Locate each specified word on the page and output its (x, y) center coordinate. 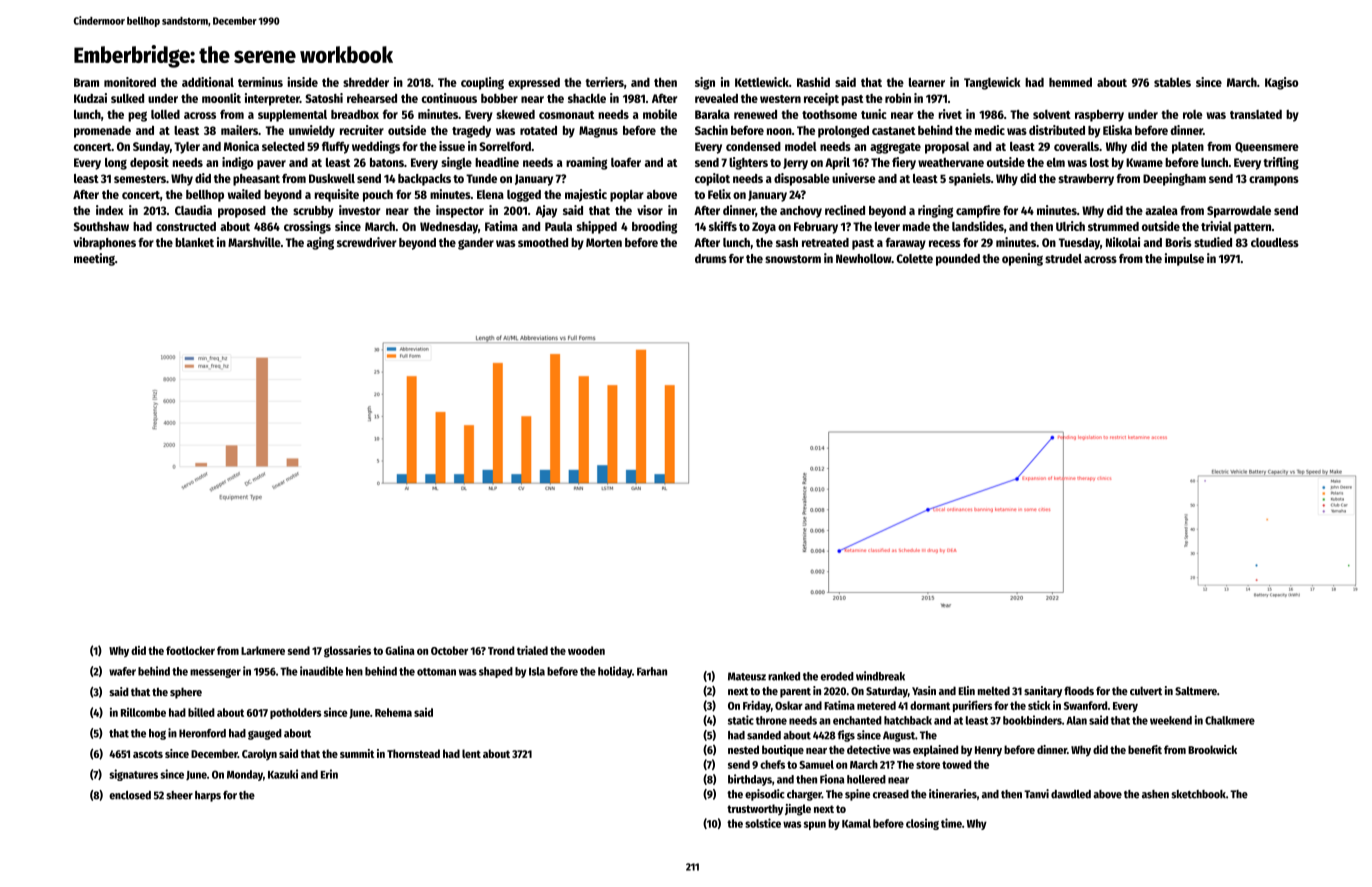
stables (1172, 82)
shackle (587, 98)
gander (476, 244)
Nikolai (1123, 242)
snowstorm (793, 259)
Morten (604, 242)
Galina (400, 650)
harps (208, 796)
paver (271, 165)
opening (1022, 259)
